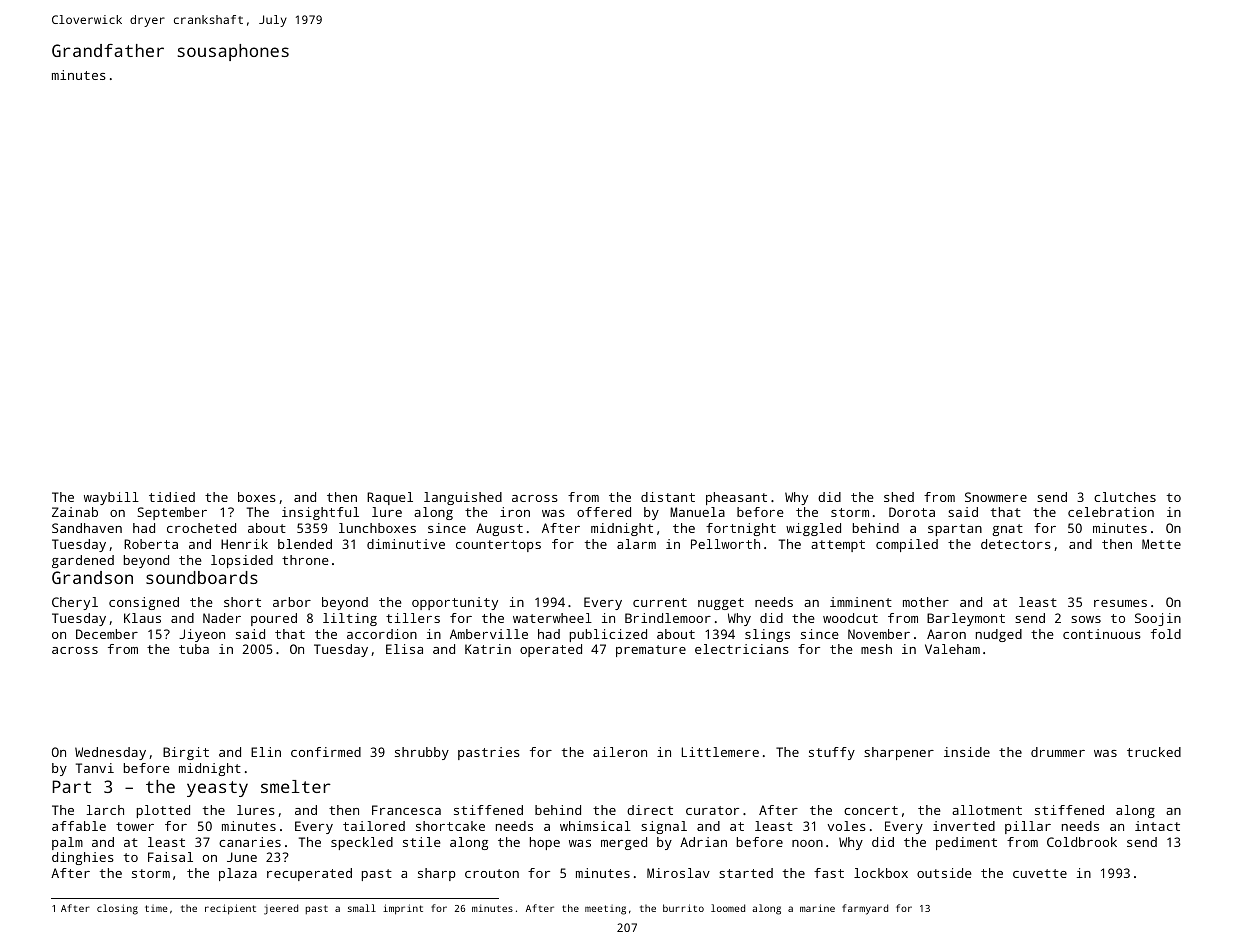  I want to click on tailored, so click(374, 826).
